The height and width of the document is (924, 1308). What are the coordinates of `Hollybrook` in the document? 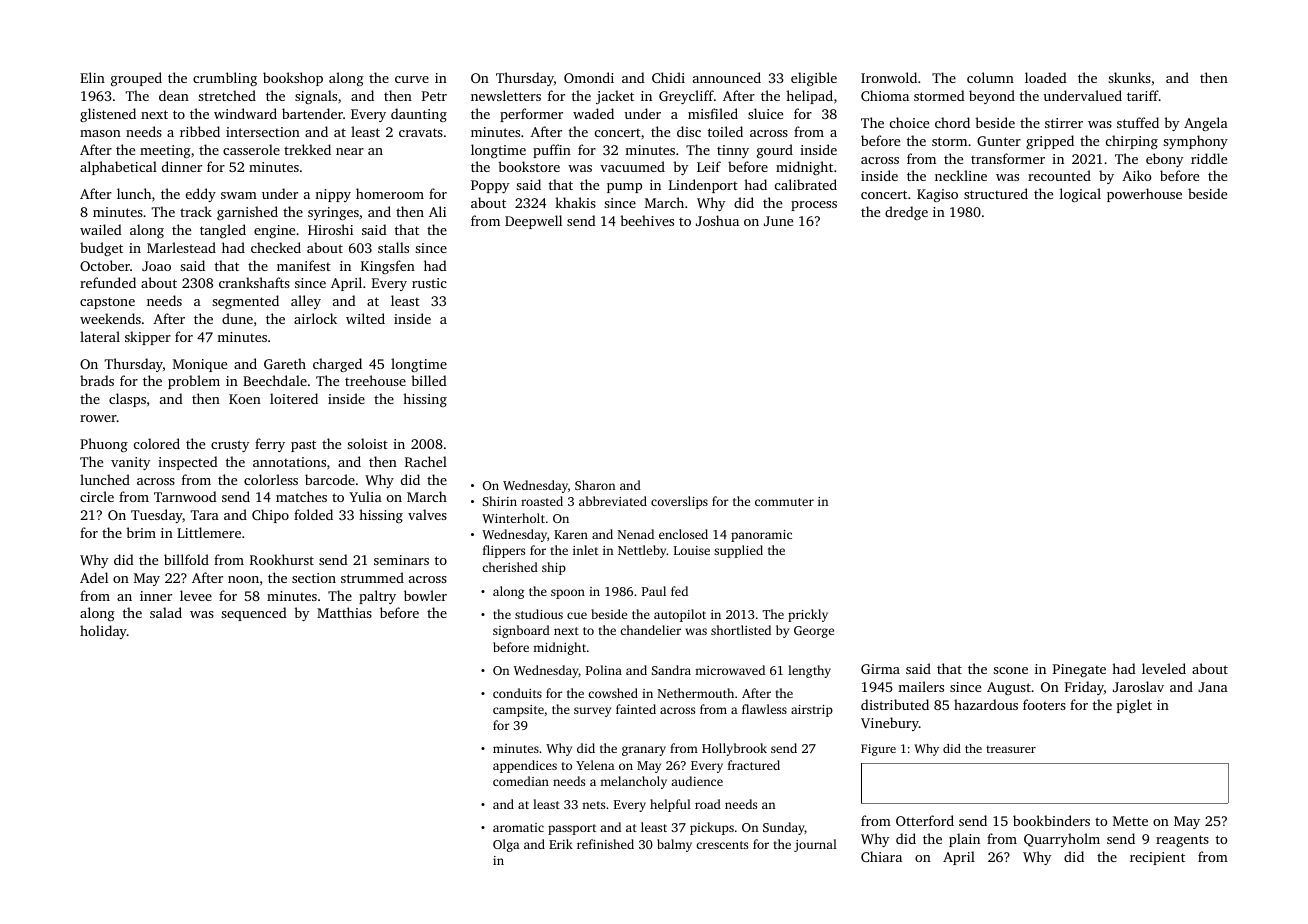 It's located at (734, 749).
